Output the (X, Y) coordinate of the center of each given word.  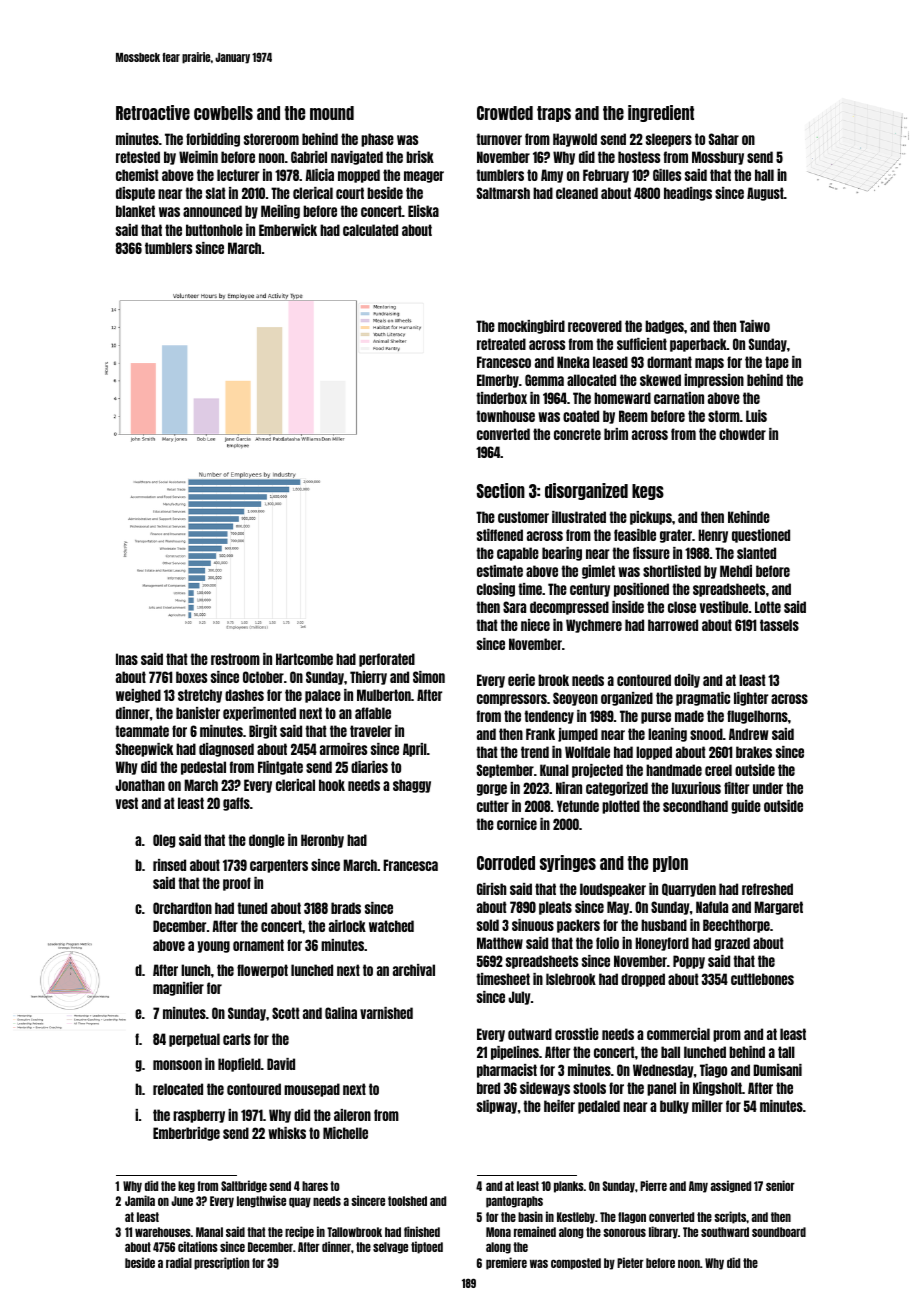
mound (332, 113)
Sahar (724, 139)
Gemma (544, 380)
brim (616, 434)
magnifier (178, 989)
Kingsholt (717, 1089)
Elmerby (498, 381)
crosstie (577, 1034)
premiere (506, 1263)
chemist (137, 175)
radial (179, 1262)
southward (725, 1232)
